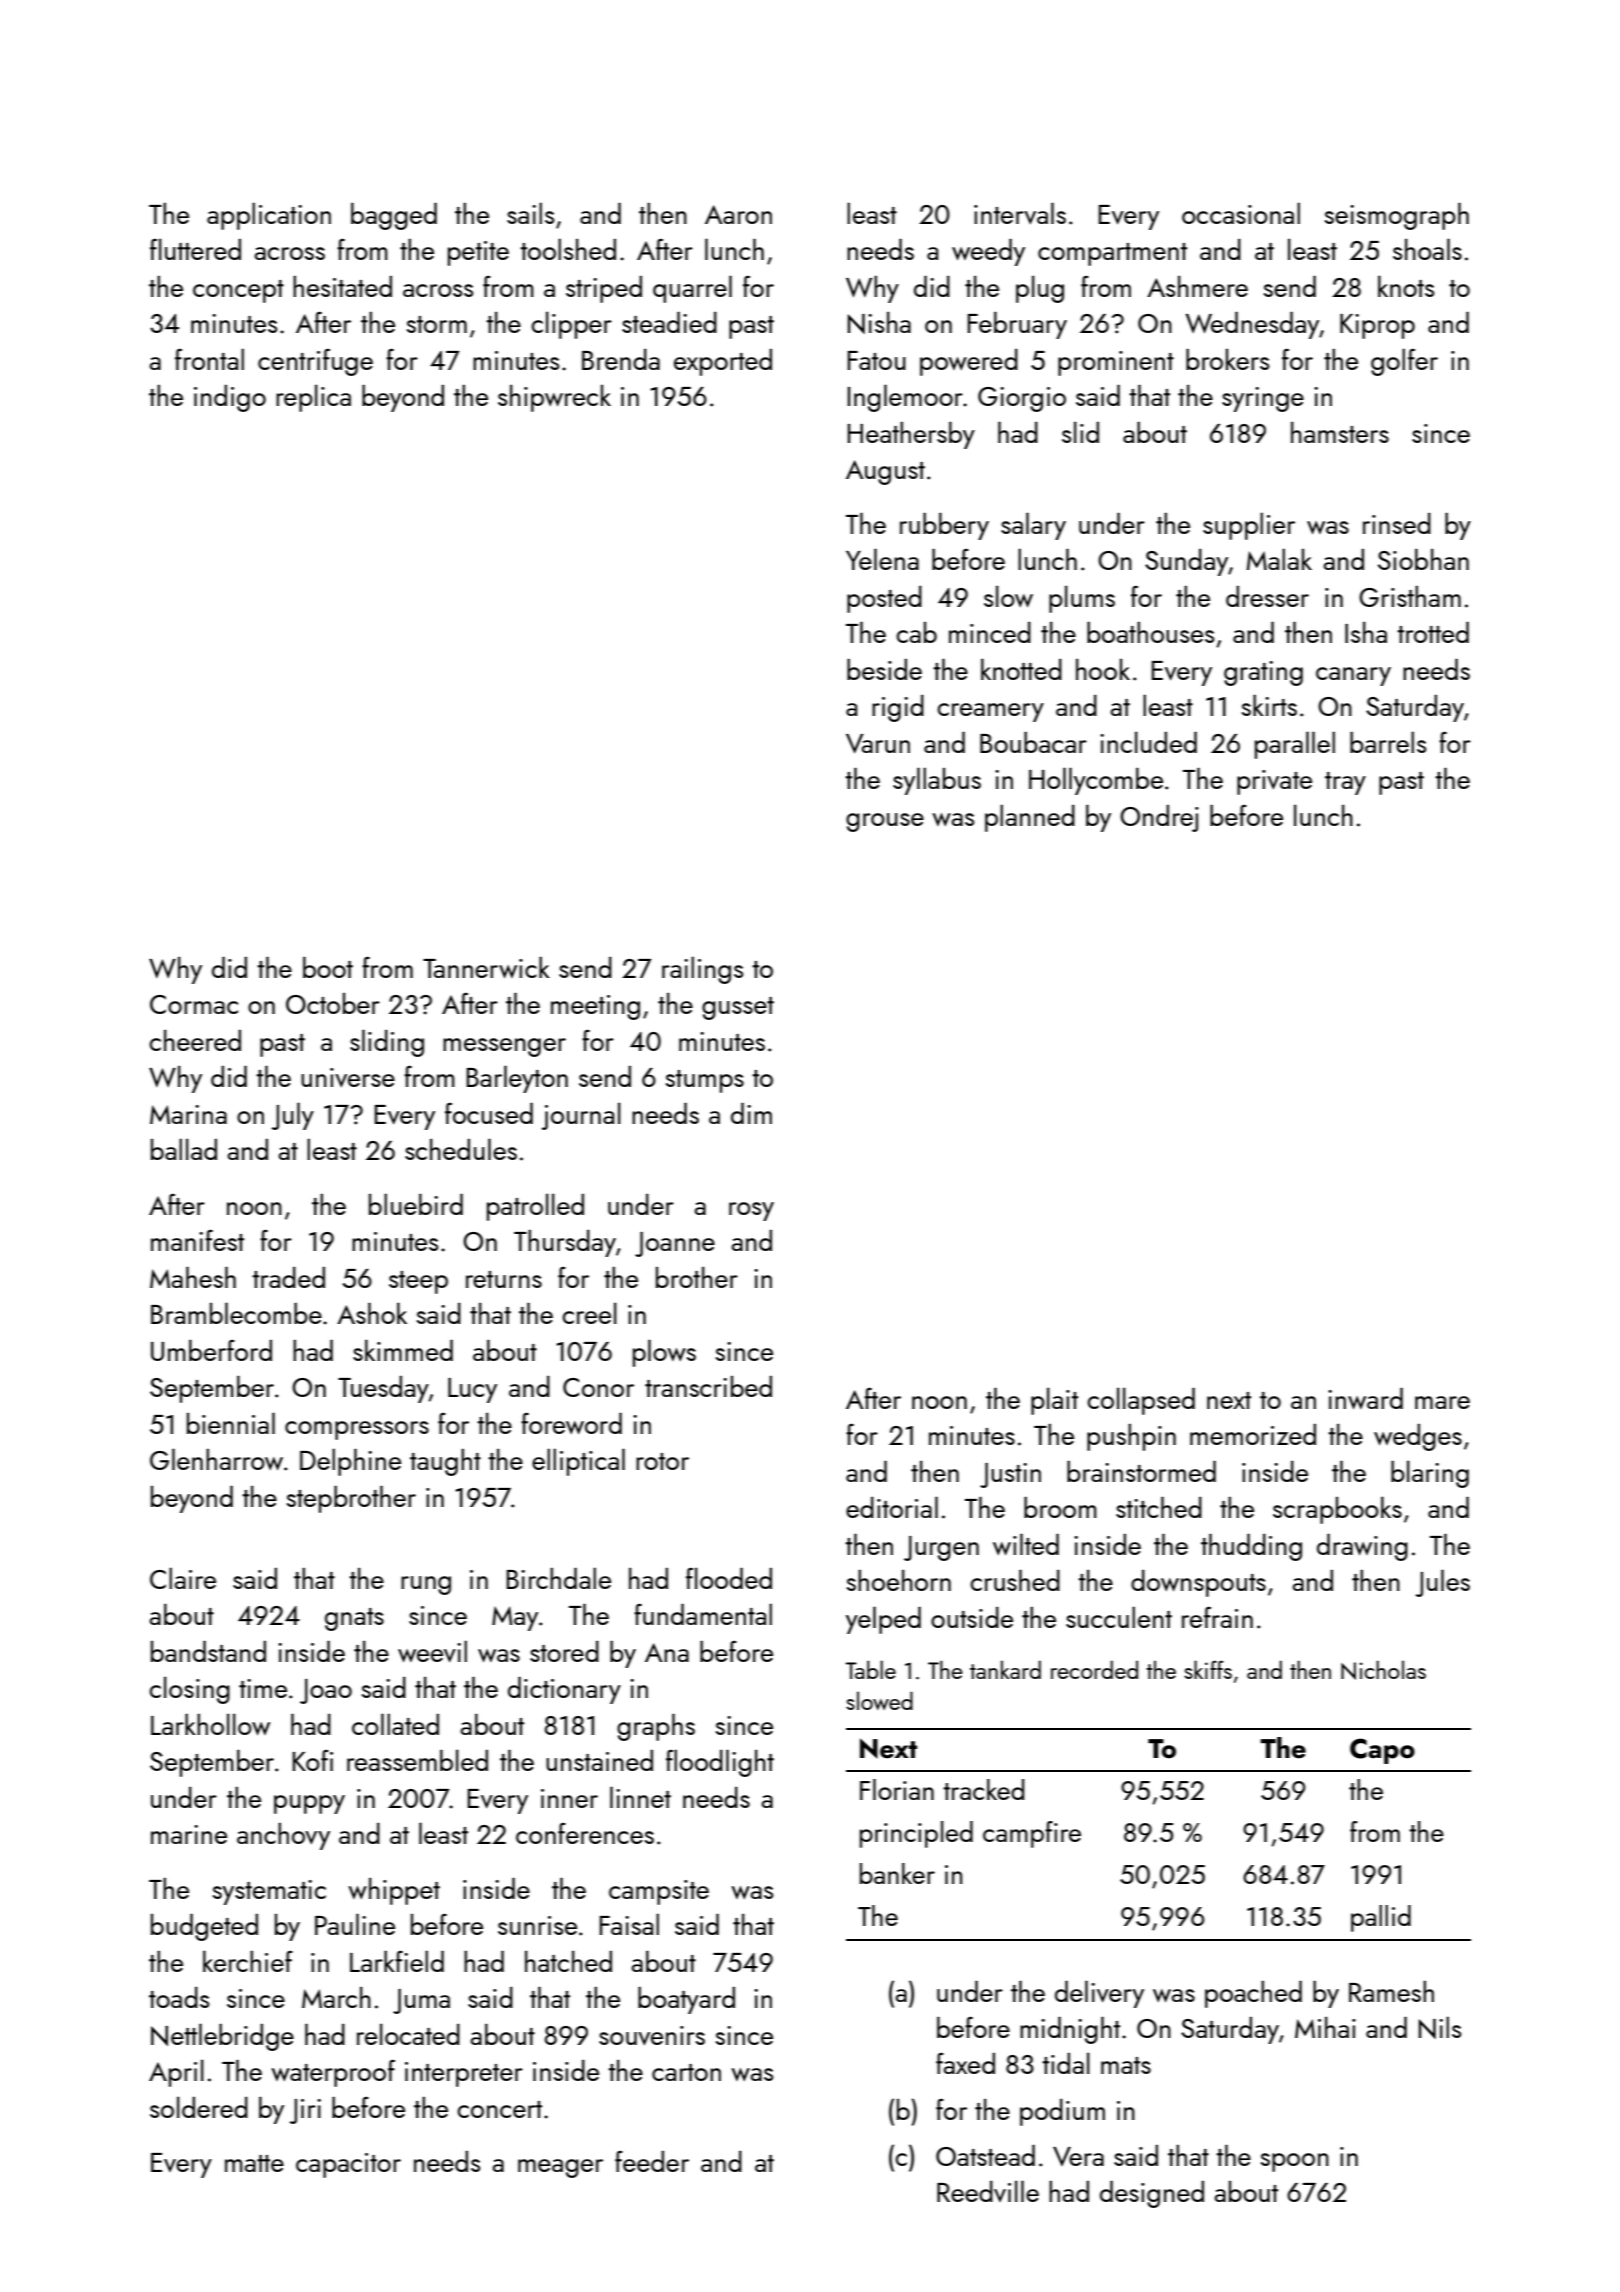  I want to click on supplier, so click(1249, 526).
